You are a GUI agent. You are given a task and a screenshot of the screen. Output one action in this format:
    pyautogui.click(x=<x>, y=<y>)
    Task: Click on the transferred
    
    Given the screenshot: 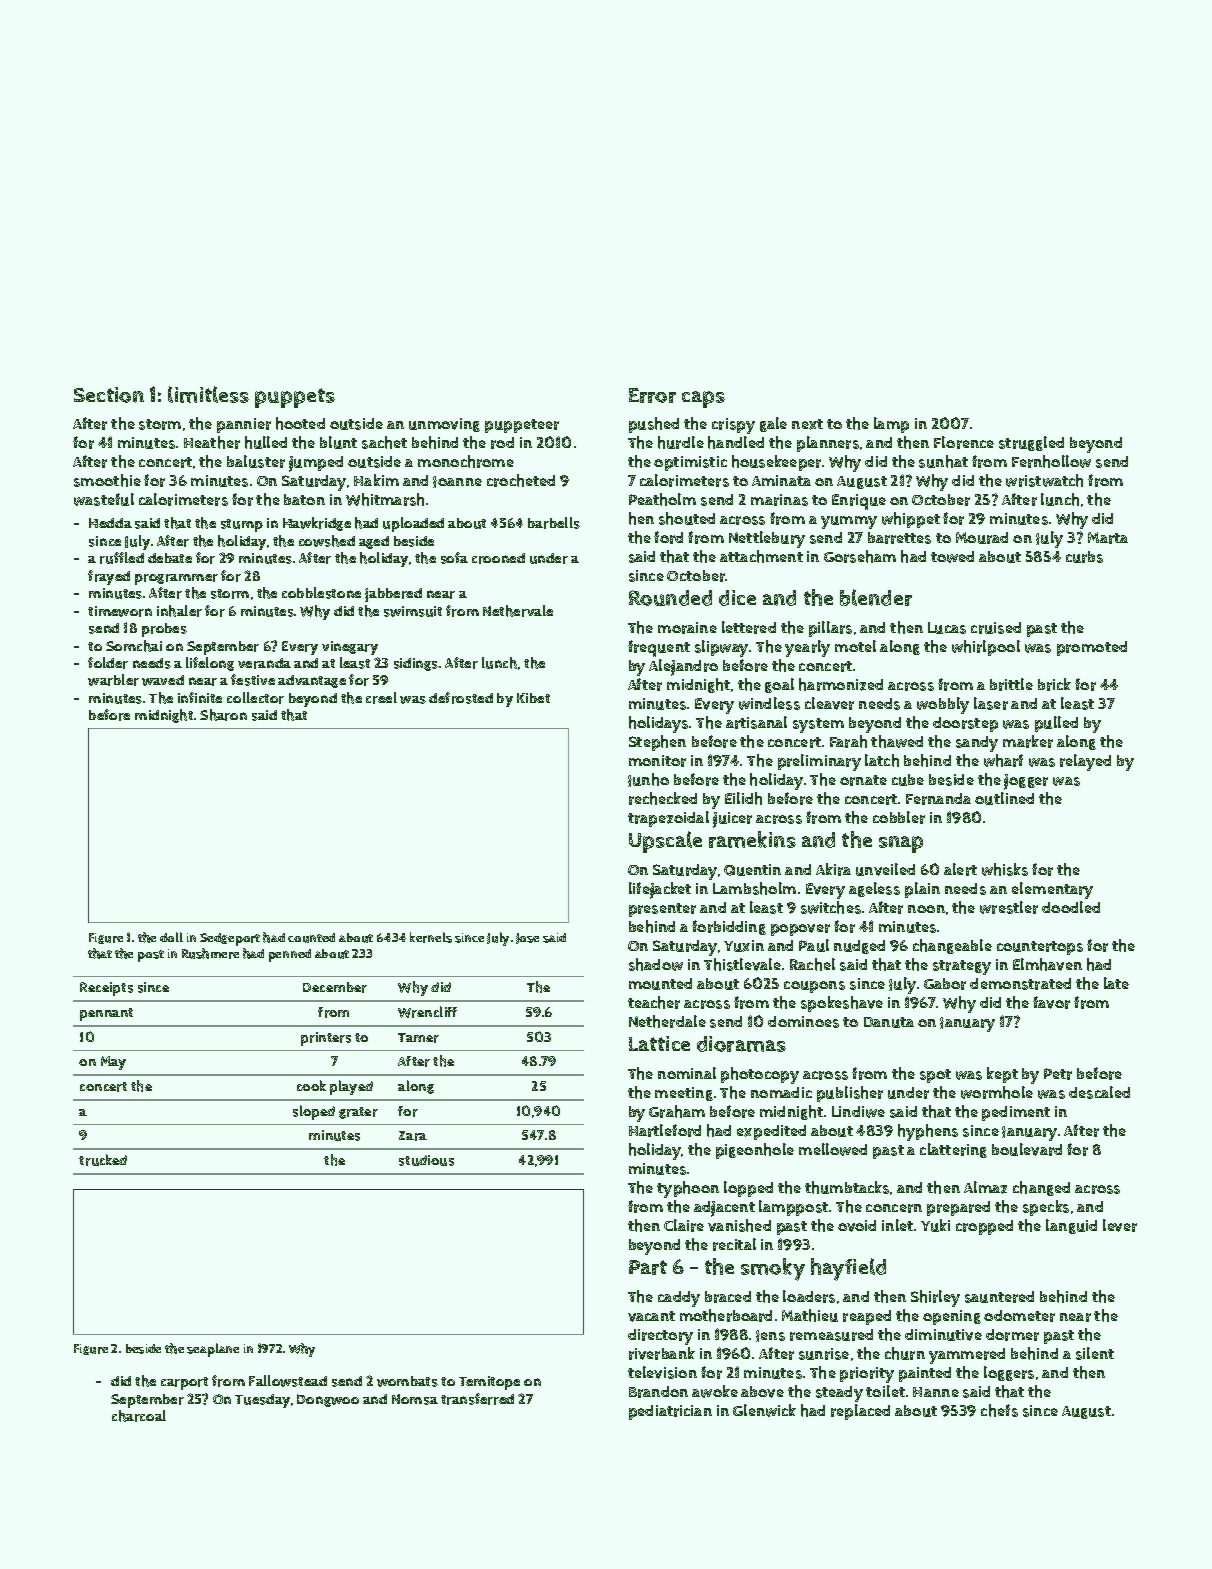 What is the action you would take?
    pyautogui.click(x=477, y=1399)
